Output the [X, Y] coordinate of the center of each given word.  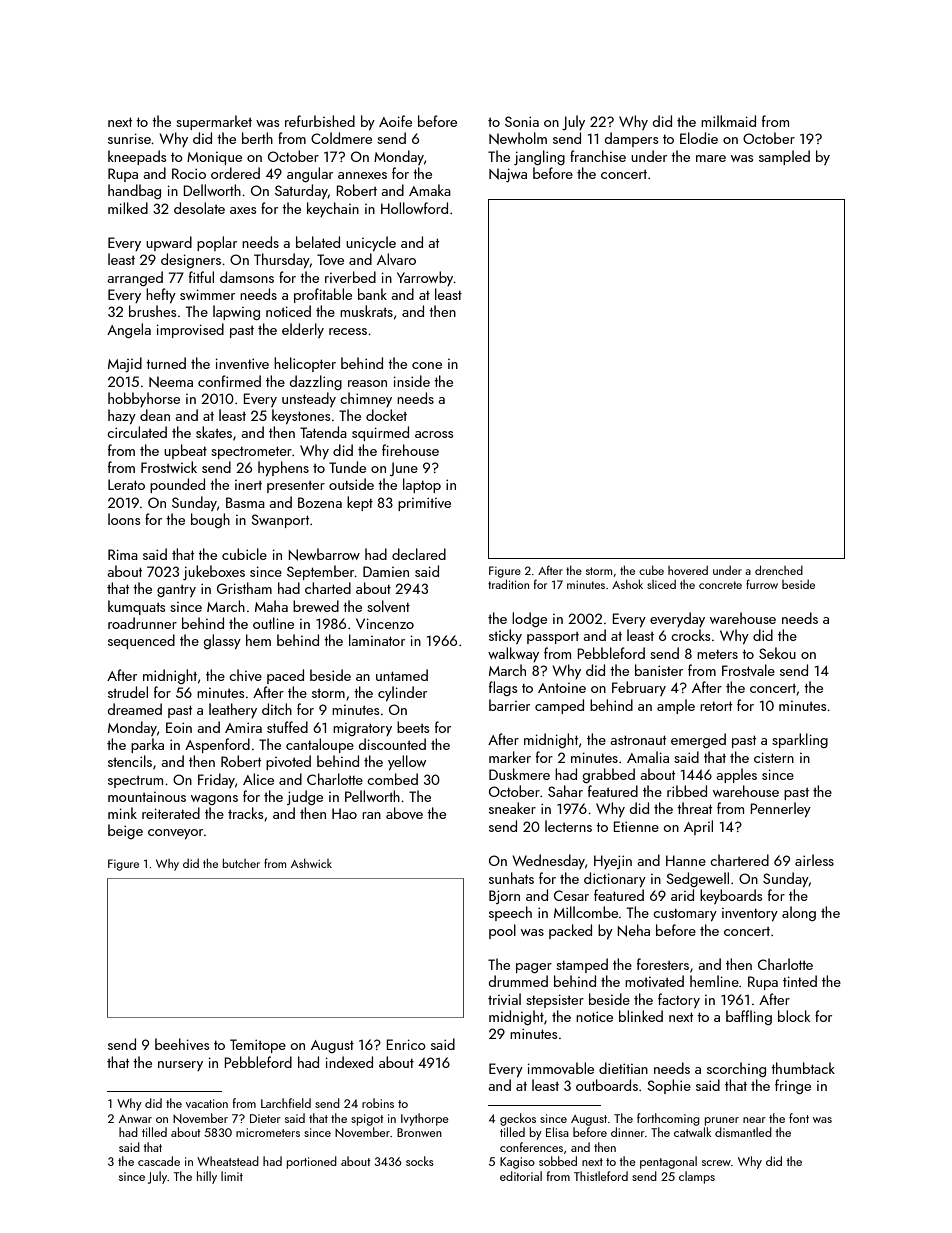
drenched [779, 570]
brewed [316, 606]
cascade [159, 1161]
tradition [508, 584]
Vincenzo [385, 623]
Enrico [406, 1044]
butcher [241, 863]
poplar [217, 243]
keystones [301, 416]
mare [711, 158]
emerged [698, 740]
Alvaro [396, 259]
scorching [736, 1069]
